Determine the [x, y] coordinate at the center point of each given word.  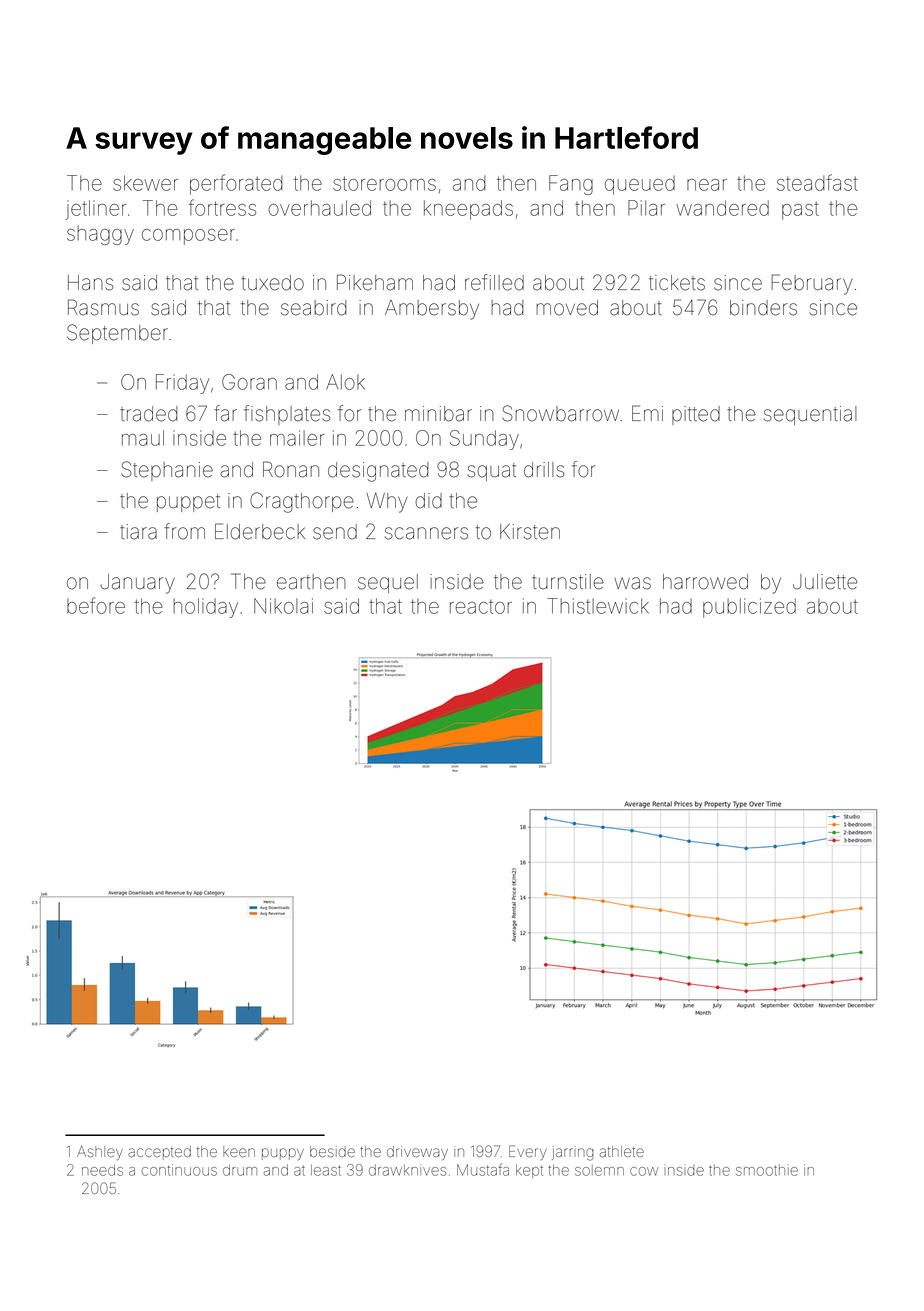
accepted [159, 1153]
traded [149, 414]
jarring [573, 1153]
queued [640, 185]
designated [378, 472]
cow [644, 1171]
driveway [417, 1153]
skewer [145, 183]
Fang [571, 185]
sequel [388, 583]
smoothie [767, 1170]
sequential [810, 415]
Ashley [100, 1153]
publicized [749, 608]
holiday [205, 608]
